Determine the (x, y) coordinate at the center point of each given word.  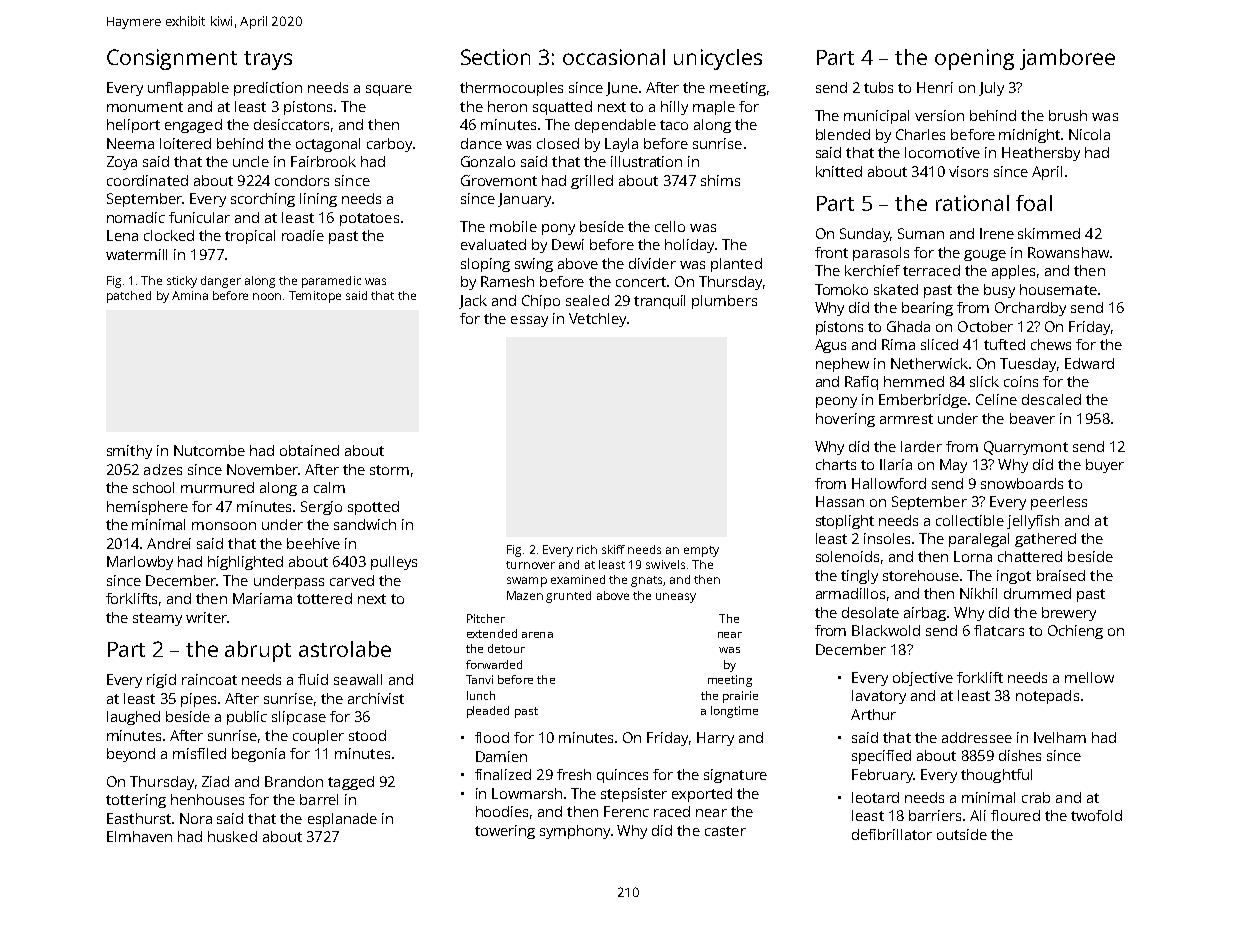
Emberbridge (923, 401)
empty (701, 551)
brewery (1069, 614)
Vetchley (597, 320)
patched (129, 297)
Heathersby (1041, 154)
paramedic (331, 282)
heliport (133, 126)
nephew (842, 365)
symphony (575, 832)
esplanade (342, 820)
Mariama (262, 598)
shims (720, 180)
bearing (927, 309)
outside (962, 834)
